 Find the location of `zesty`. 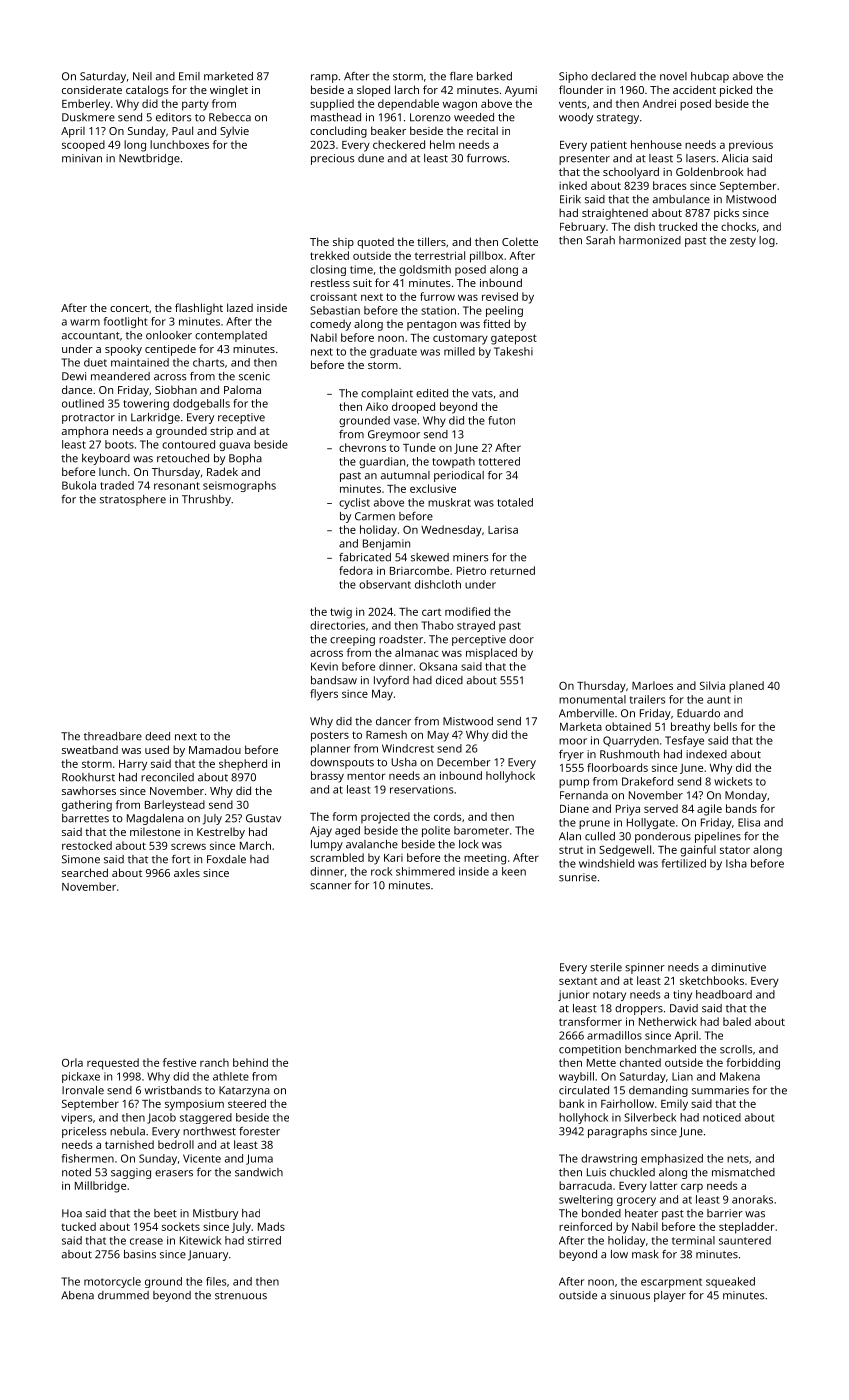

zesty is located at coordinates (743, 242).
